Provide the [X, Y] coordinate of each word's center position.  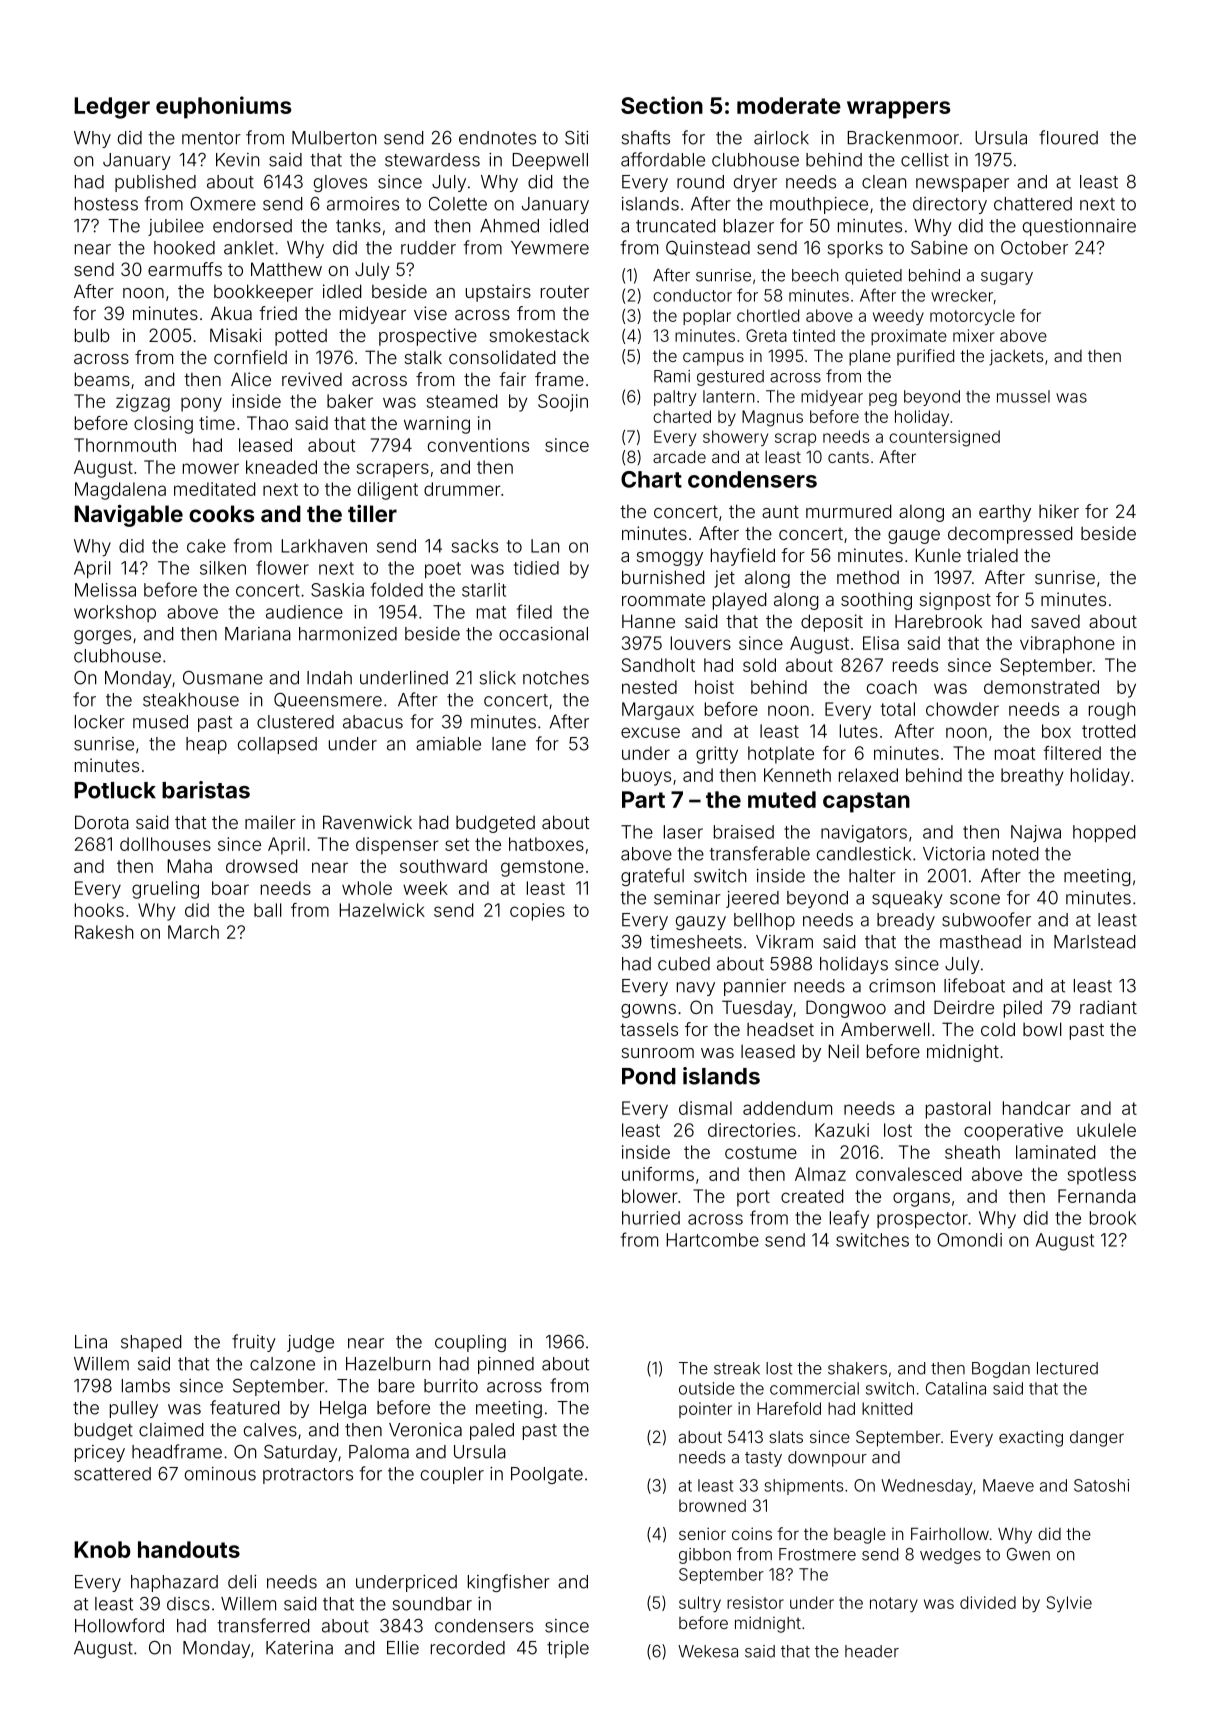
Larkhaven [324, 546]
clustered [295, 722]
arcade [679, 457]
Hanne [648, 621]
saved [1055, 621]
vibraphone [1067, 645]
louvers [701, 643]
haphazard [174, 1583]
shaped [151, 1343]
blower [650, 1196]
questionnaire [1079, 227]
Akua [231, 313]
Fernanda [1097, 1196]
